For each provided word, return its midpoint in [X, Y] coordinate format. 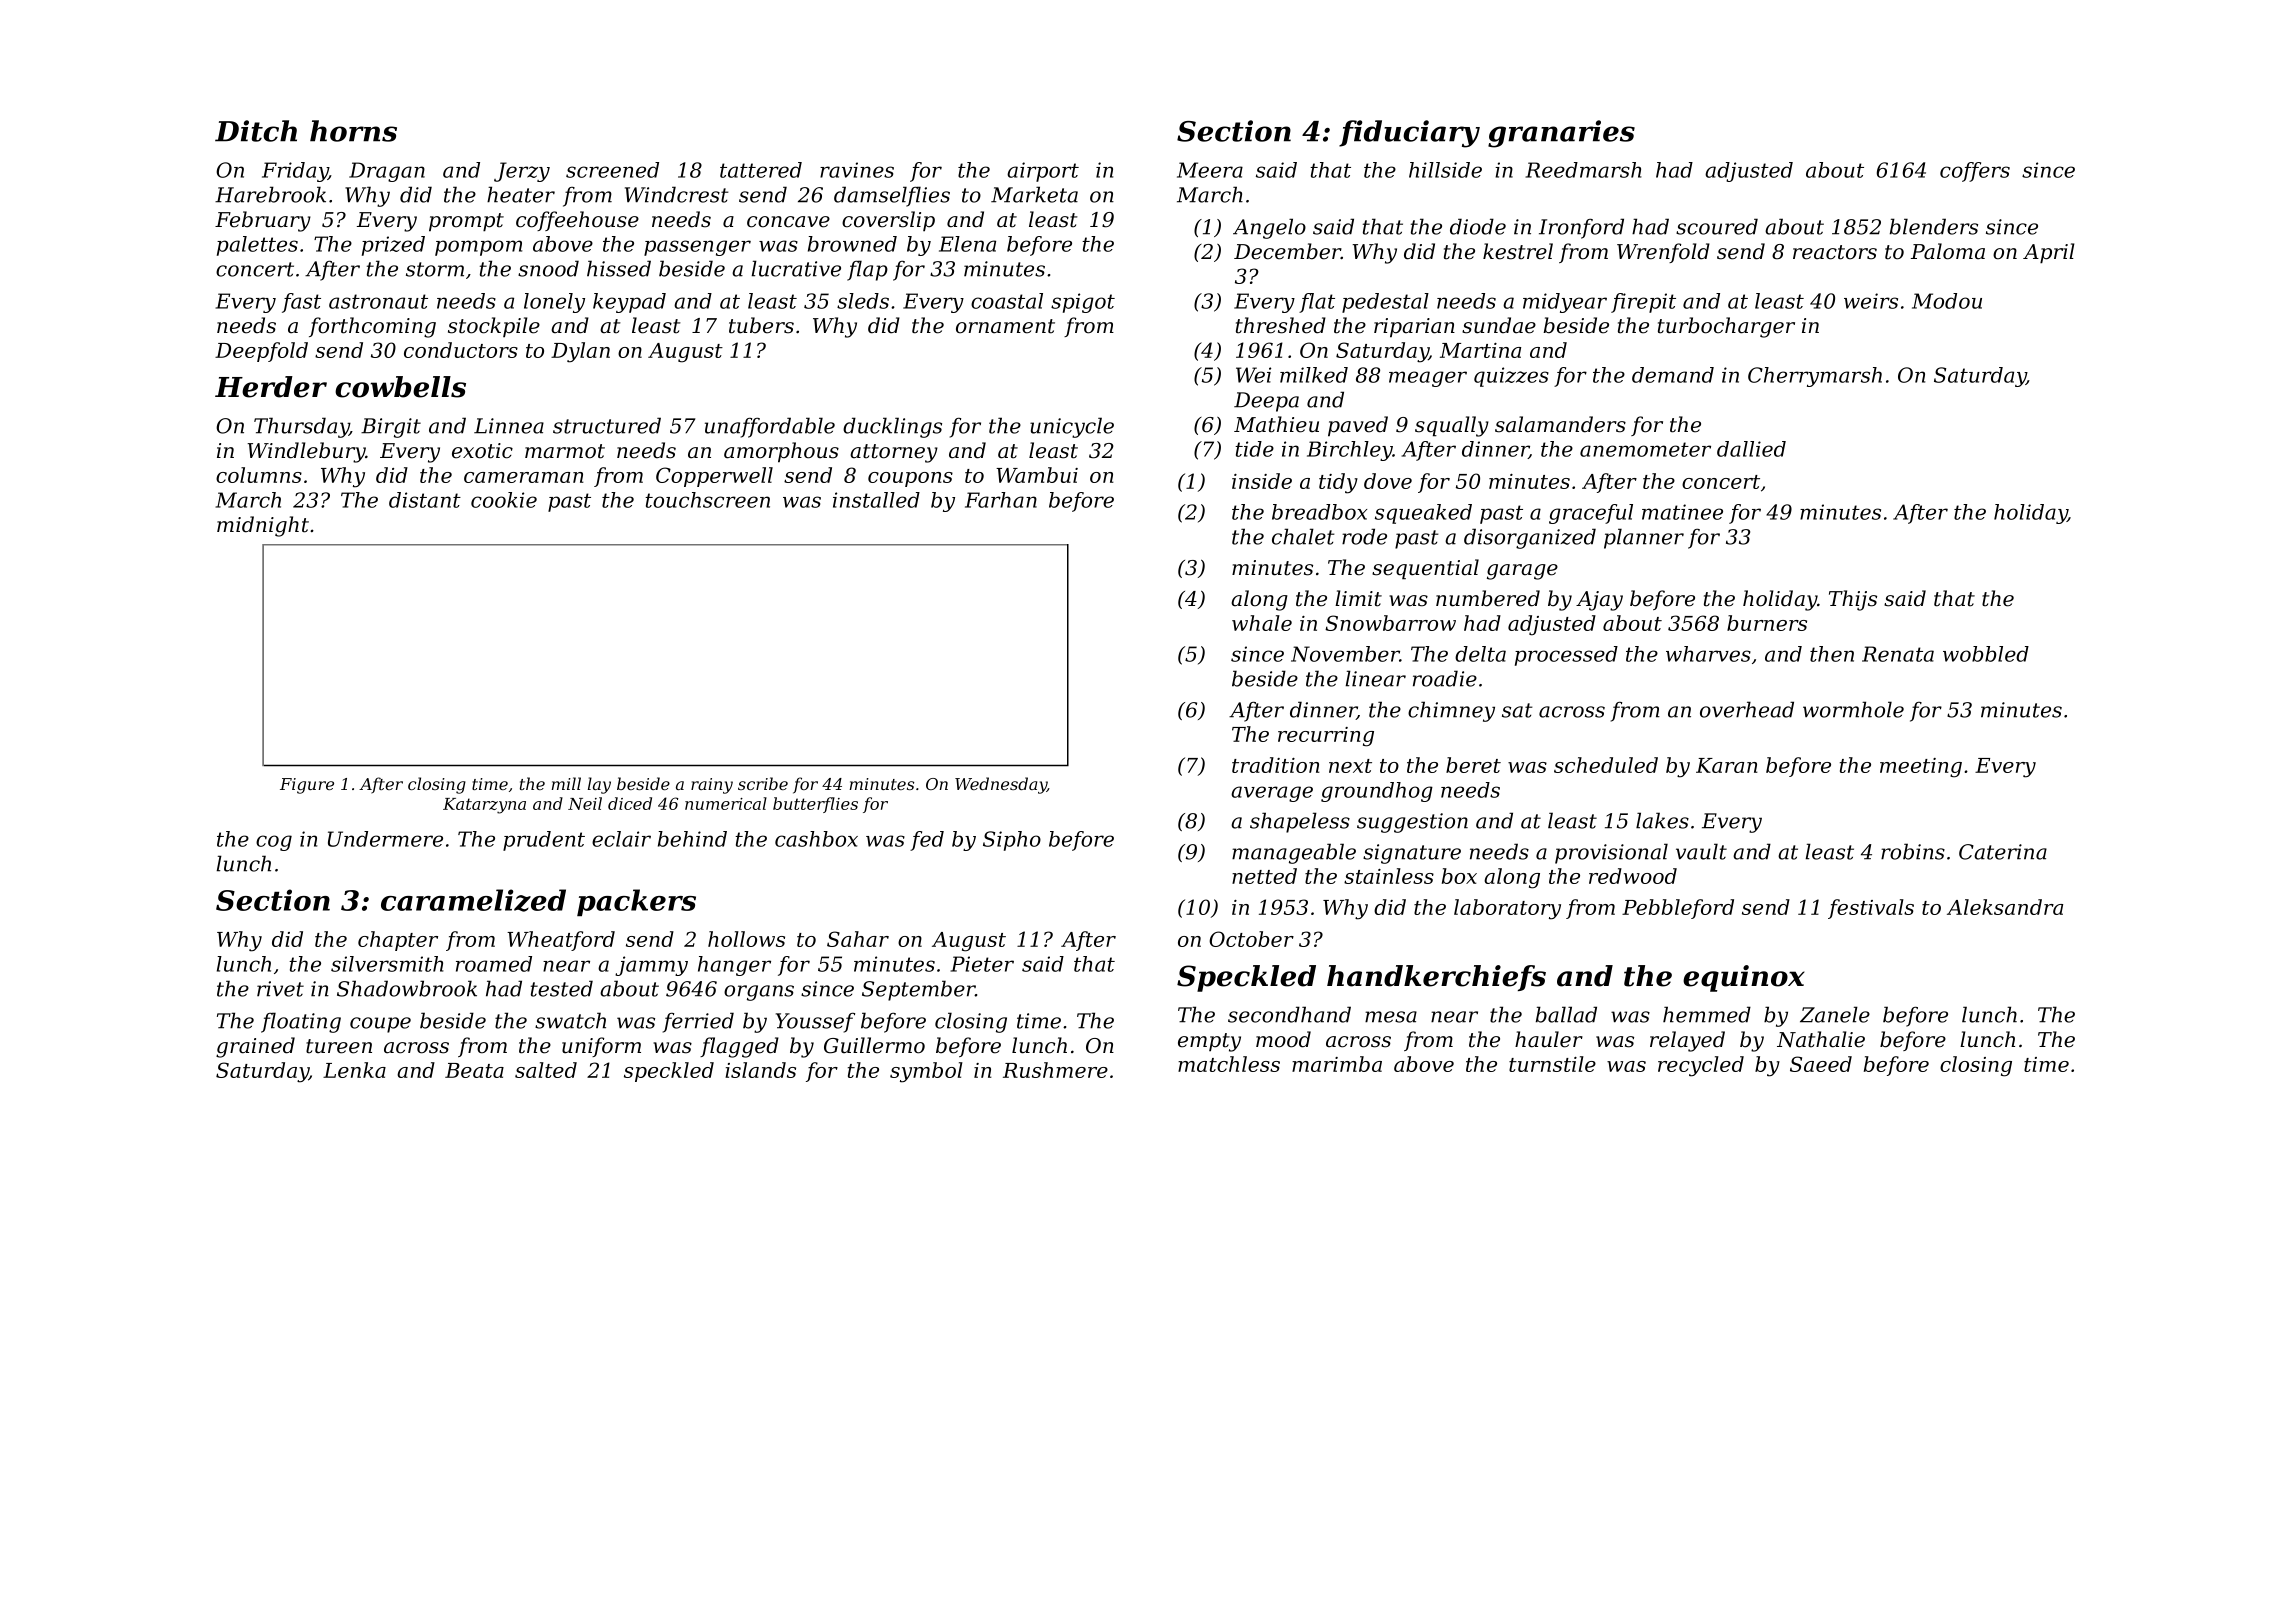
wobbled [1986, 654]
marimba [1337, 1064]
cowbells [400, 387]
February [263, 221]
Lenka [354, 1070]
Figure [307, 786]
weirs [1871, 301]
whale [1262, 623]
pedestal [1385, 303]
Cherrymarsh [1815, 377]
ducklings [892, 427]
